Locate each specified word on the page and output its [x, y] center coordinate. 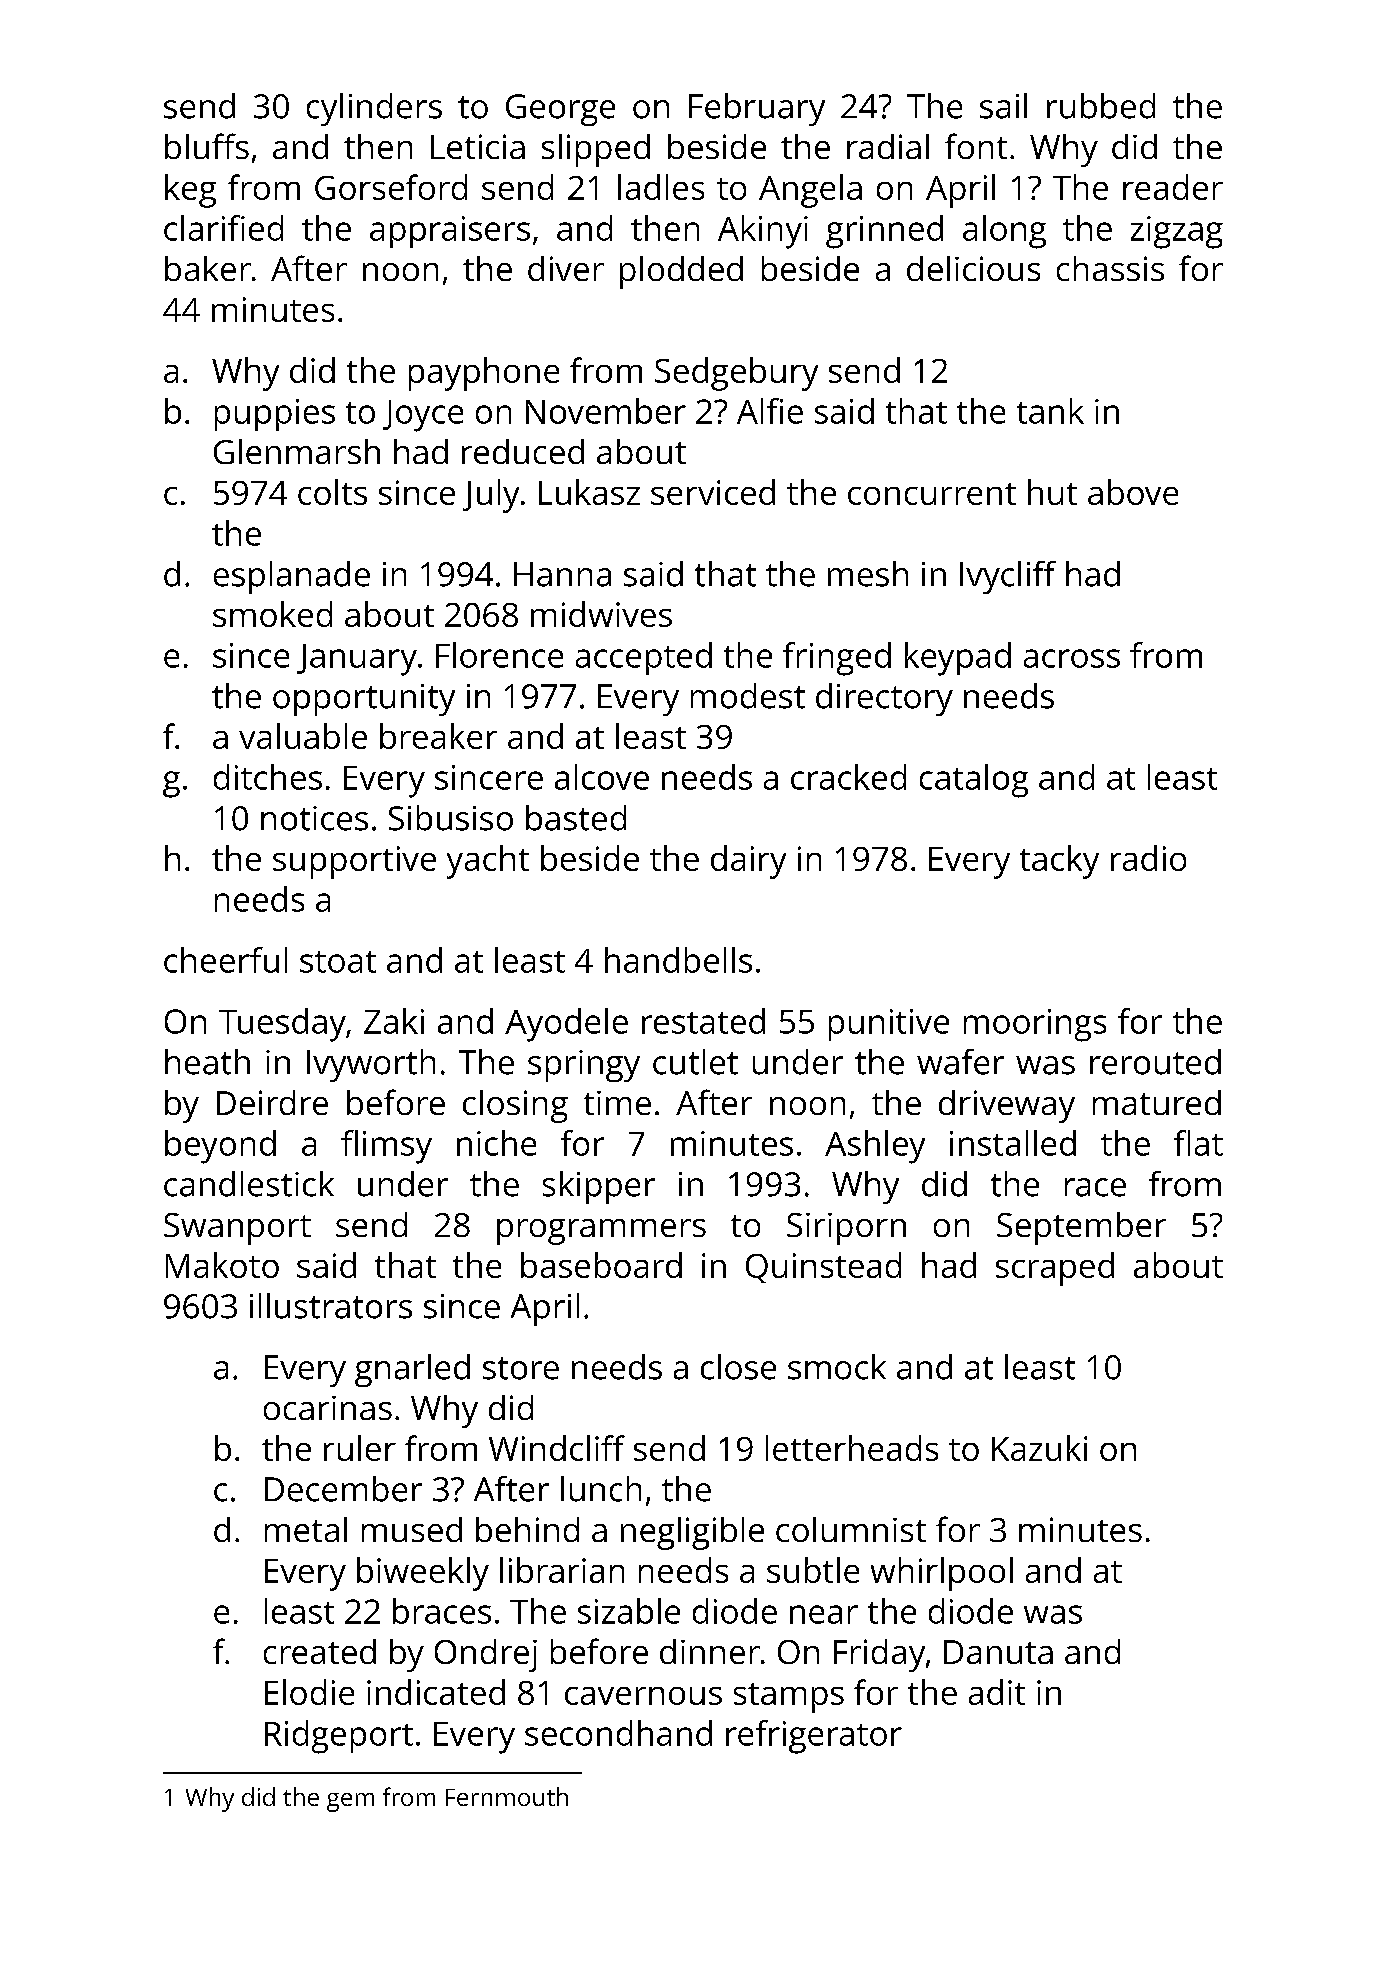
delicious [973, 268]
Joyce [423, 416]
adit [997, 1692]
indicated [436, 1692]
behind [527, 1529]
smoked [272, 614]
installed [1013, 1143]
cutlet [695, 1062]
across [1072, 658]
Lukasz [589, 492]
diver [566, 268]
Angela [810, 191]
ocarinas [328, 1408]
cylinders [374, 109]
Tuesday [282, 1025]
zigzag [1177, 232]
